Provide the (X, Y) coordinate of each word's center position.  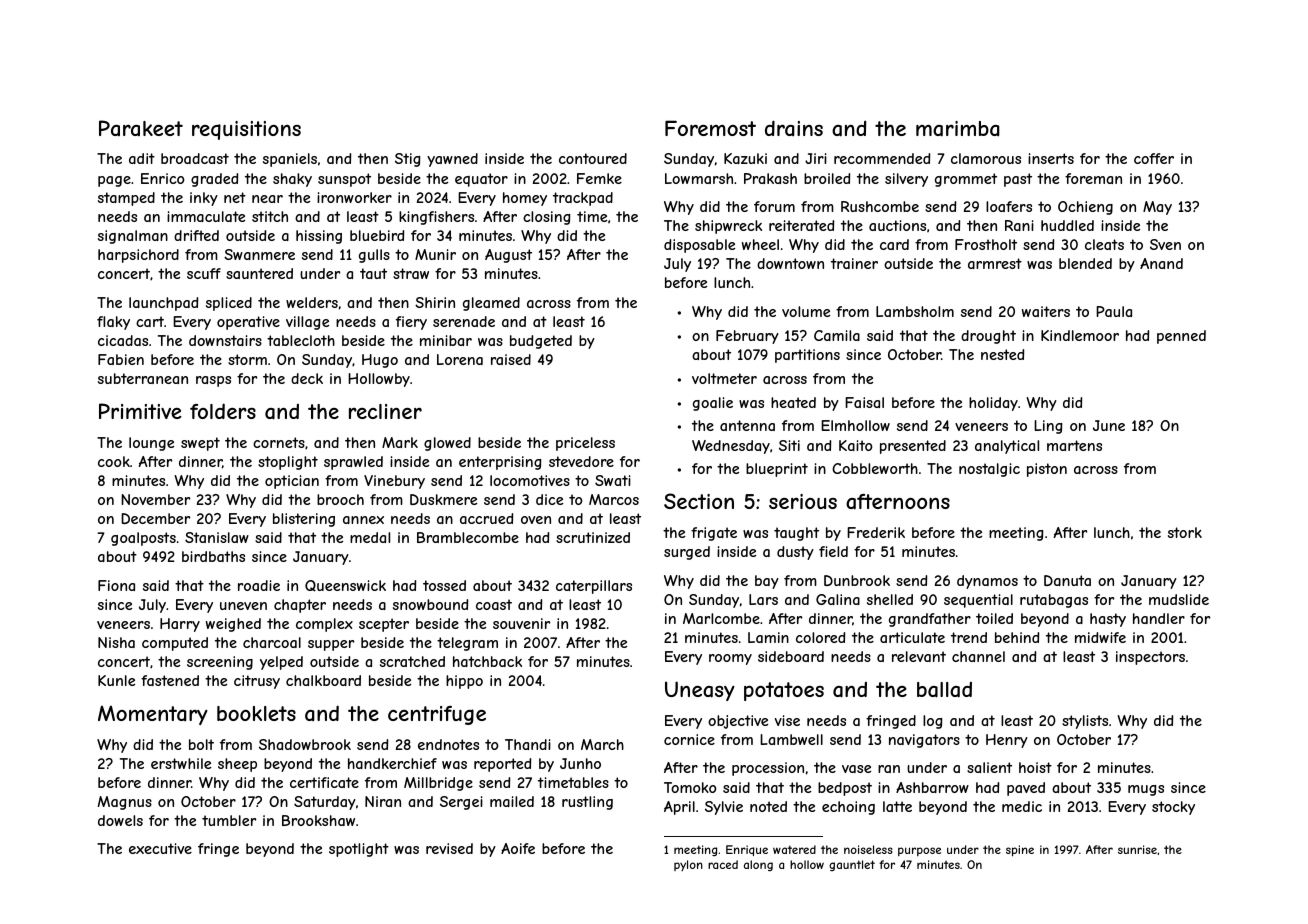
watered (794, 849)
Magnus (125, 803)
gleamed (491, 304)
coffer (1154, 158)
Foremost (710, 128)
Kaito (856, 445)
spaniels (290, 160)
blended (1085, 263)
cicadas (123, 340)
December (155, 518)
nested (1002, 354)
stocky (1173, 808)
